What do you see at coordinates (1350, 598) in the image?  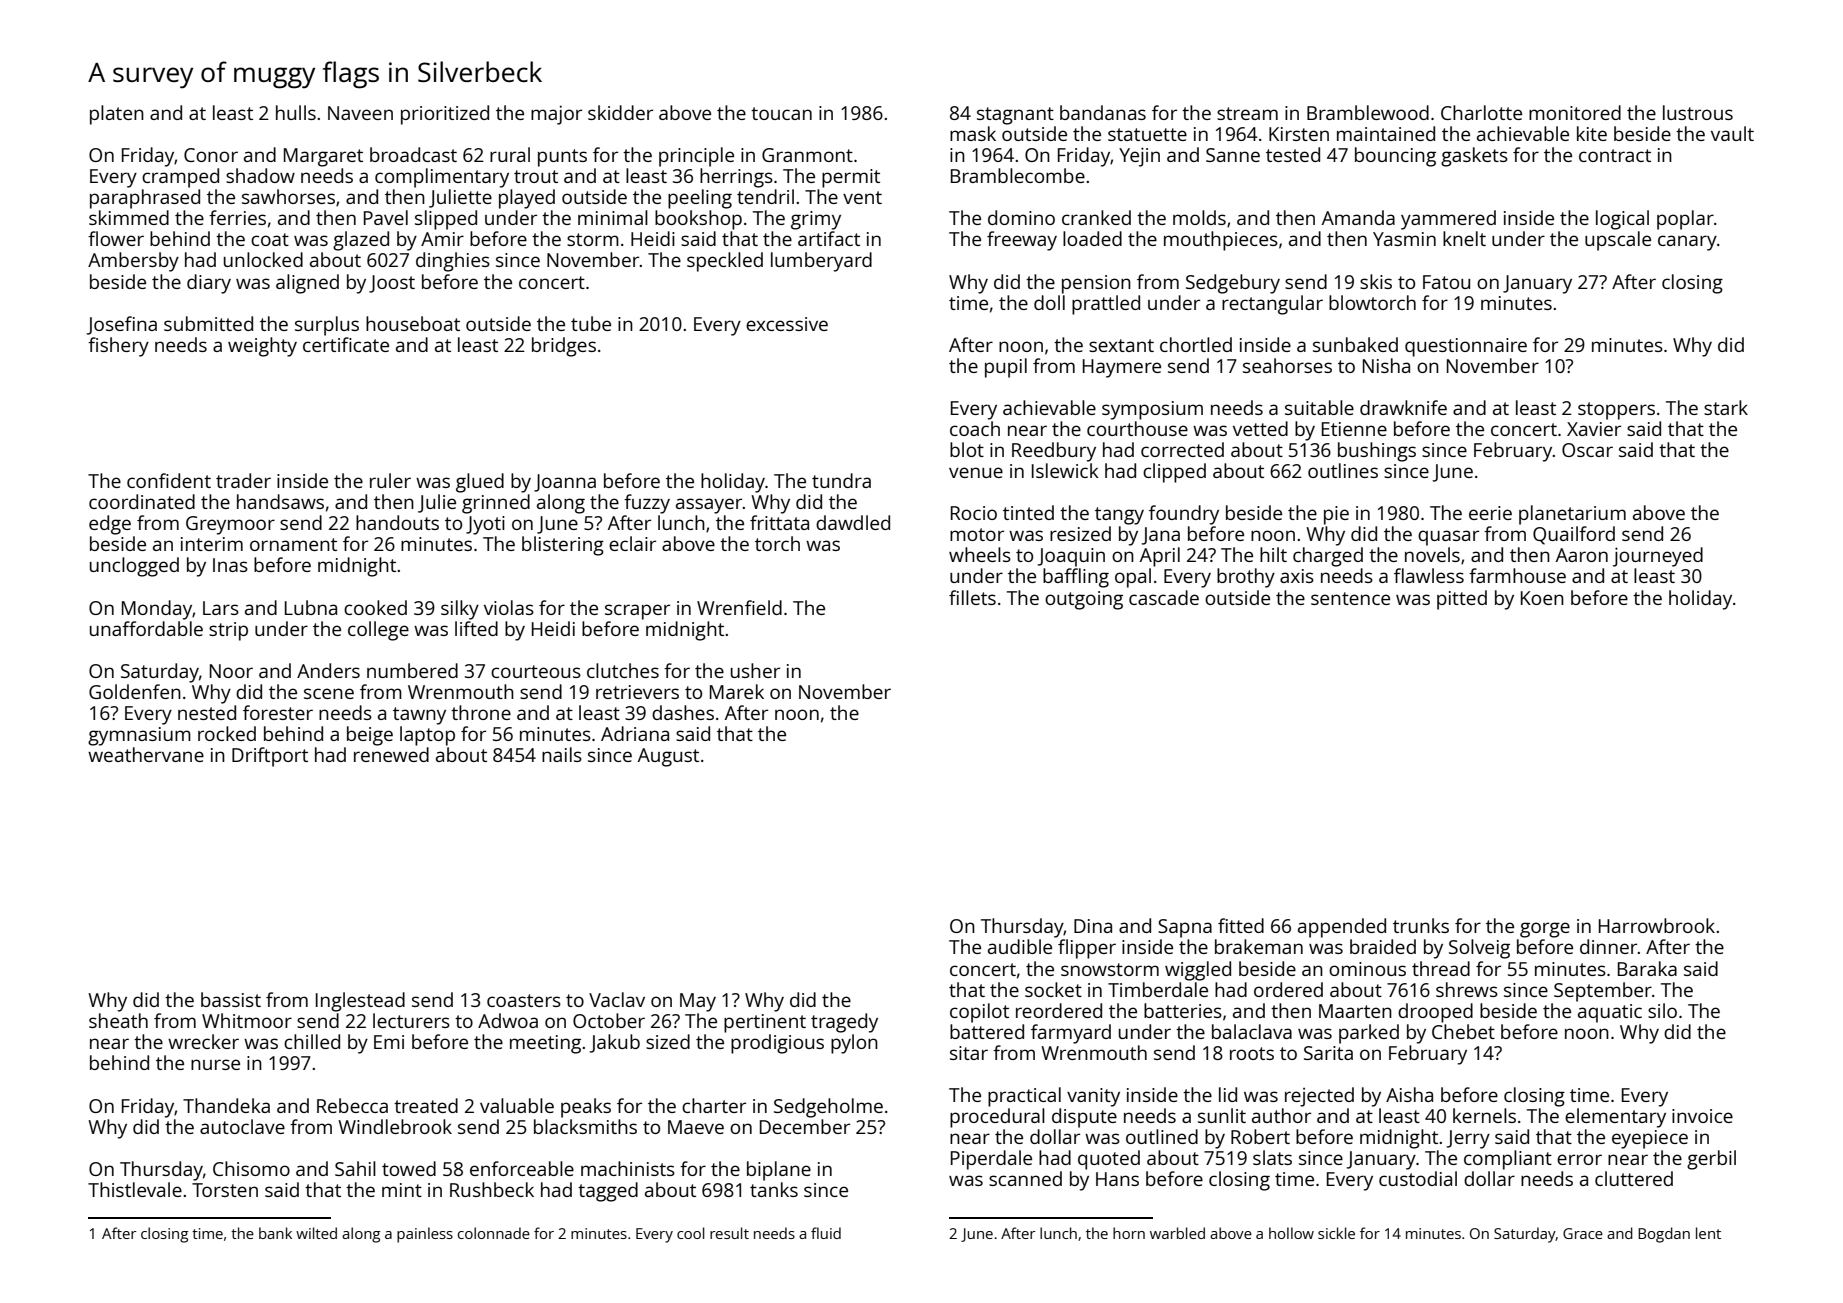 I see `sentence` at bounding box center [1350, 598].
